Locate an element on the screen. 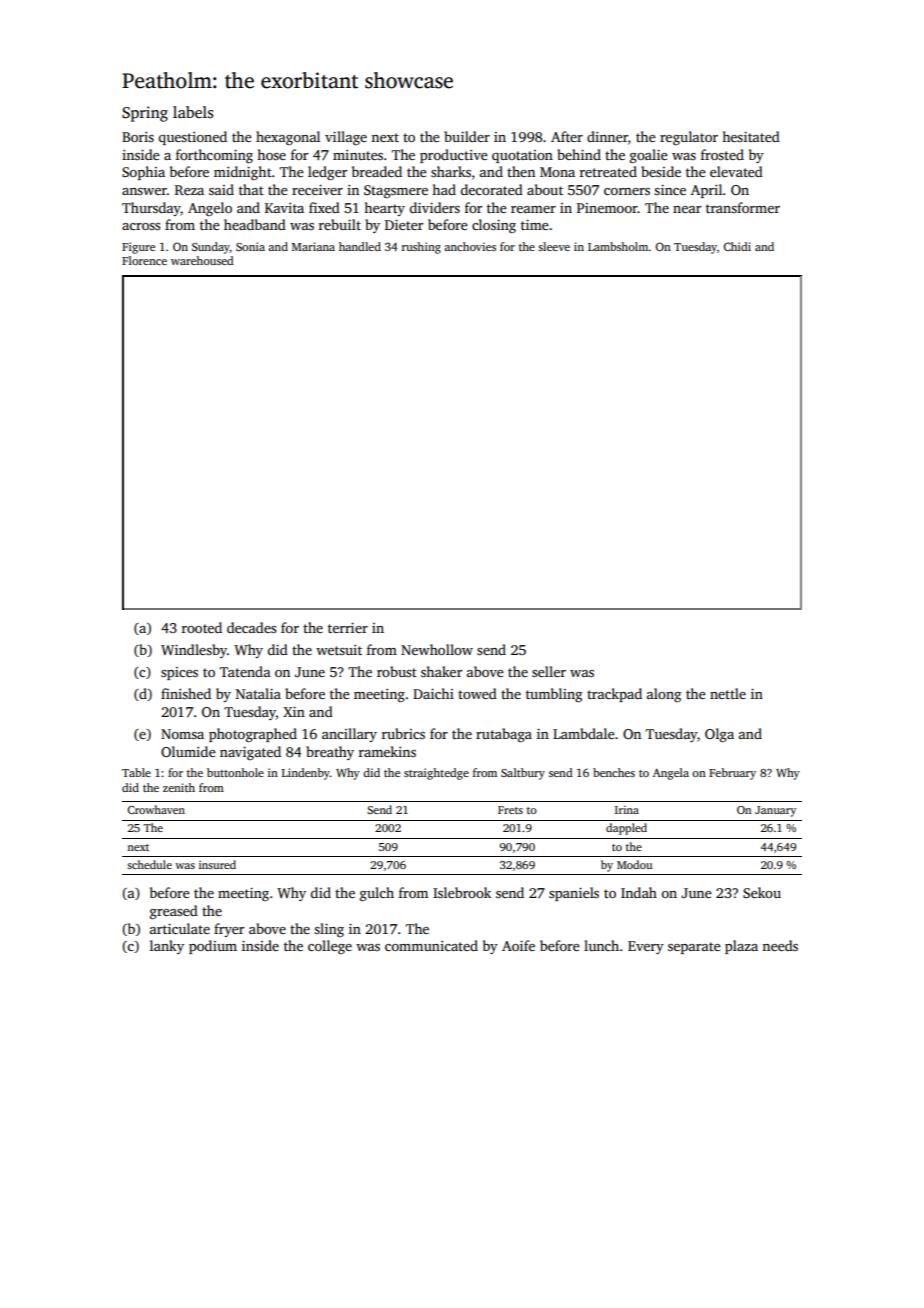 The width and height of the screenshot is (924, 1308). hexagonal is located at coordinates (288, 138).
